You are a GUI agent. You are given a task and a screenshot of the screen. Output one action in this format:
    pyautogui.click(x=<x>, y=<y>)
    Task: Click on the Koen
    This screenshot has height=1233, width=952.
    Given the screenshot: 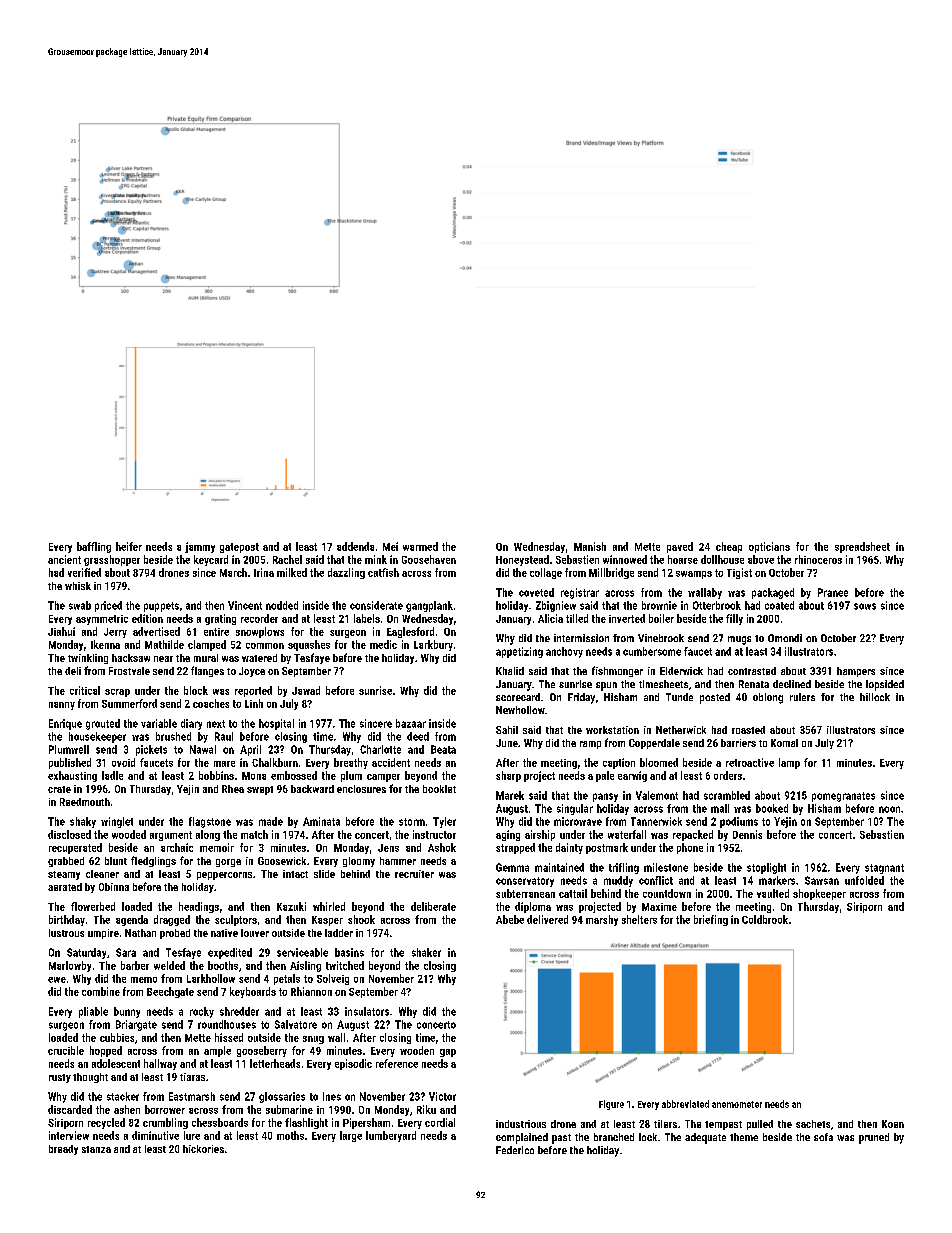 What is the action you would take?
    pyautogui.click(x=893, y=1124)
